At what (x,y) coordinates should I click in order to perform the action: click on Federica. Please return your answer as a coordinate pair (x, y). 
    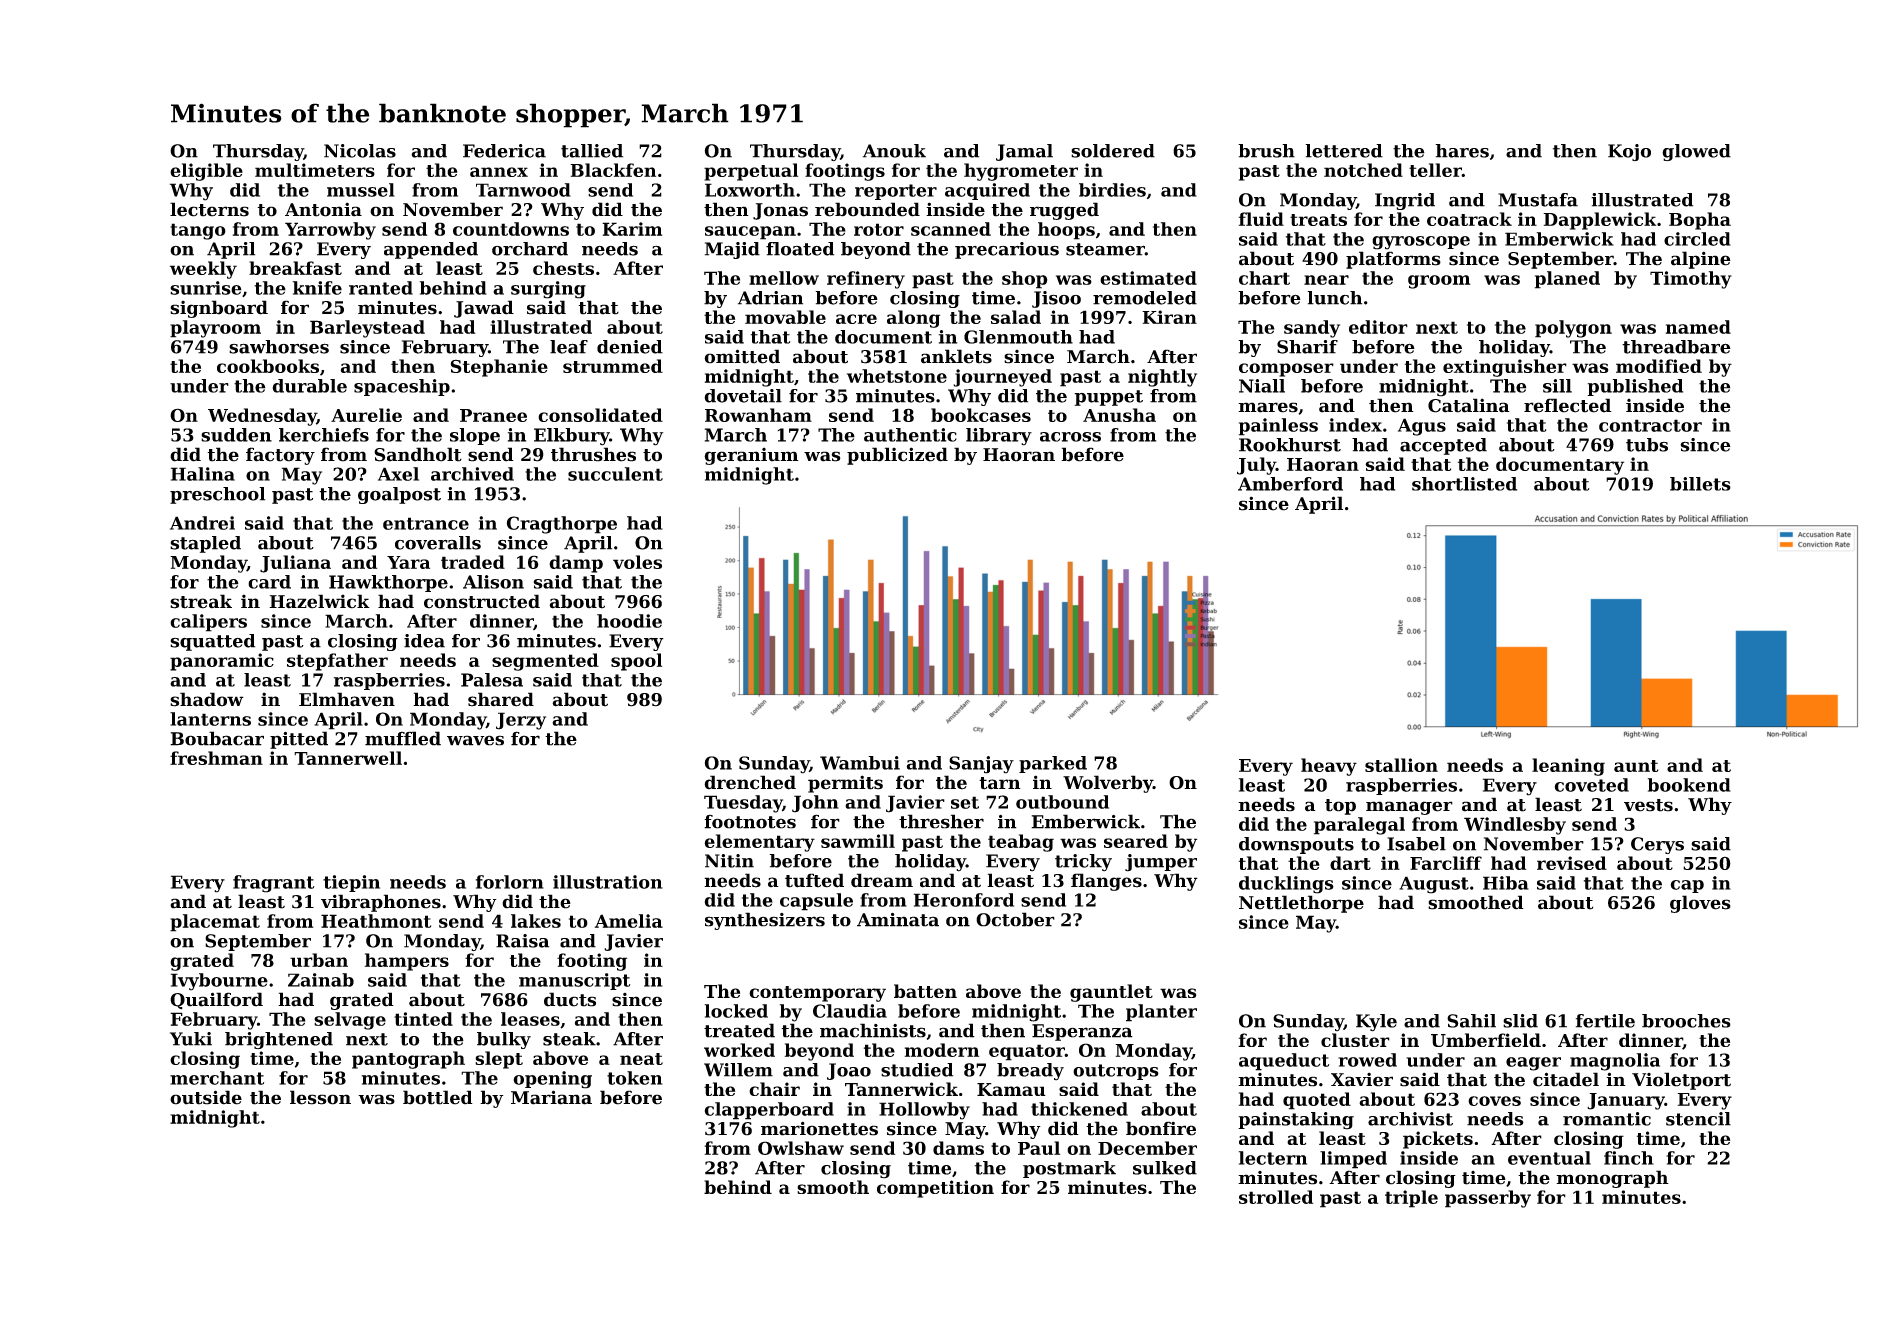
    Looking at the image, I should click on (504, 151).
